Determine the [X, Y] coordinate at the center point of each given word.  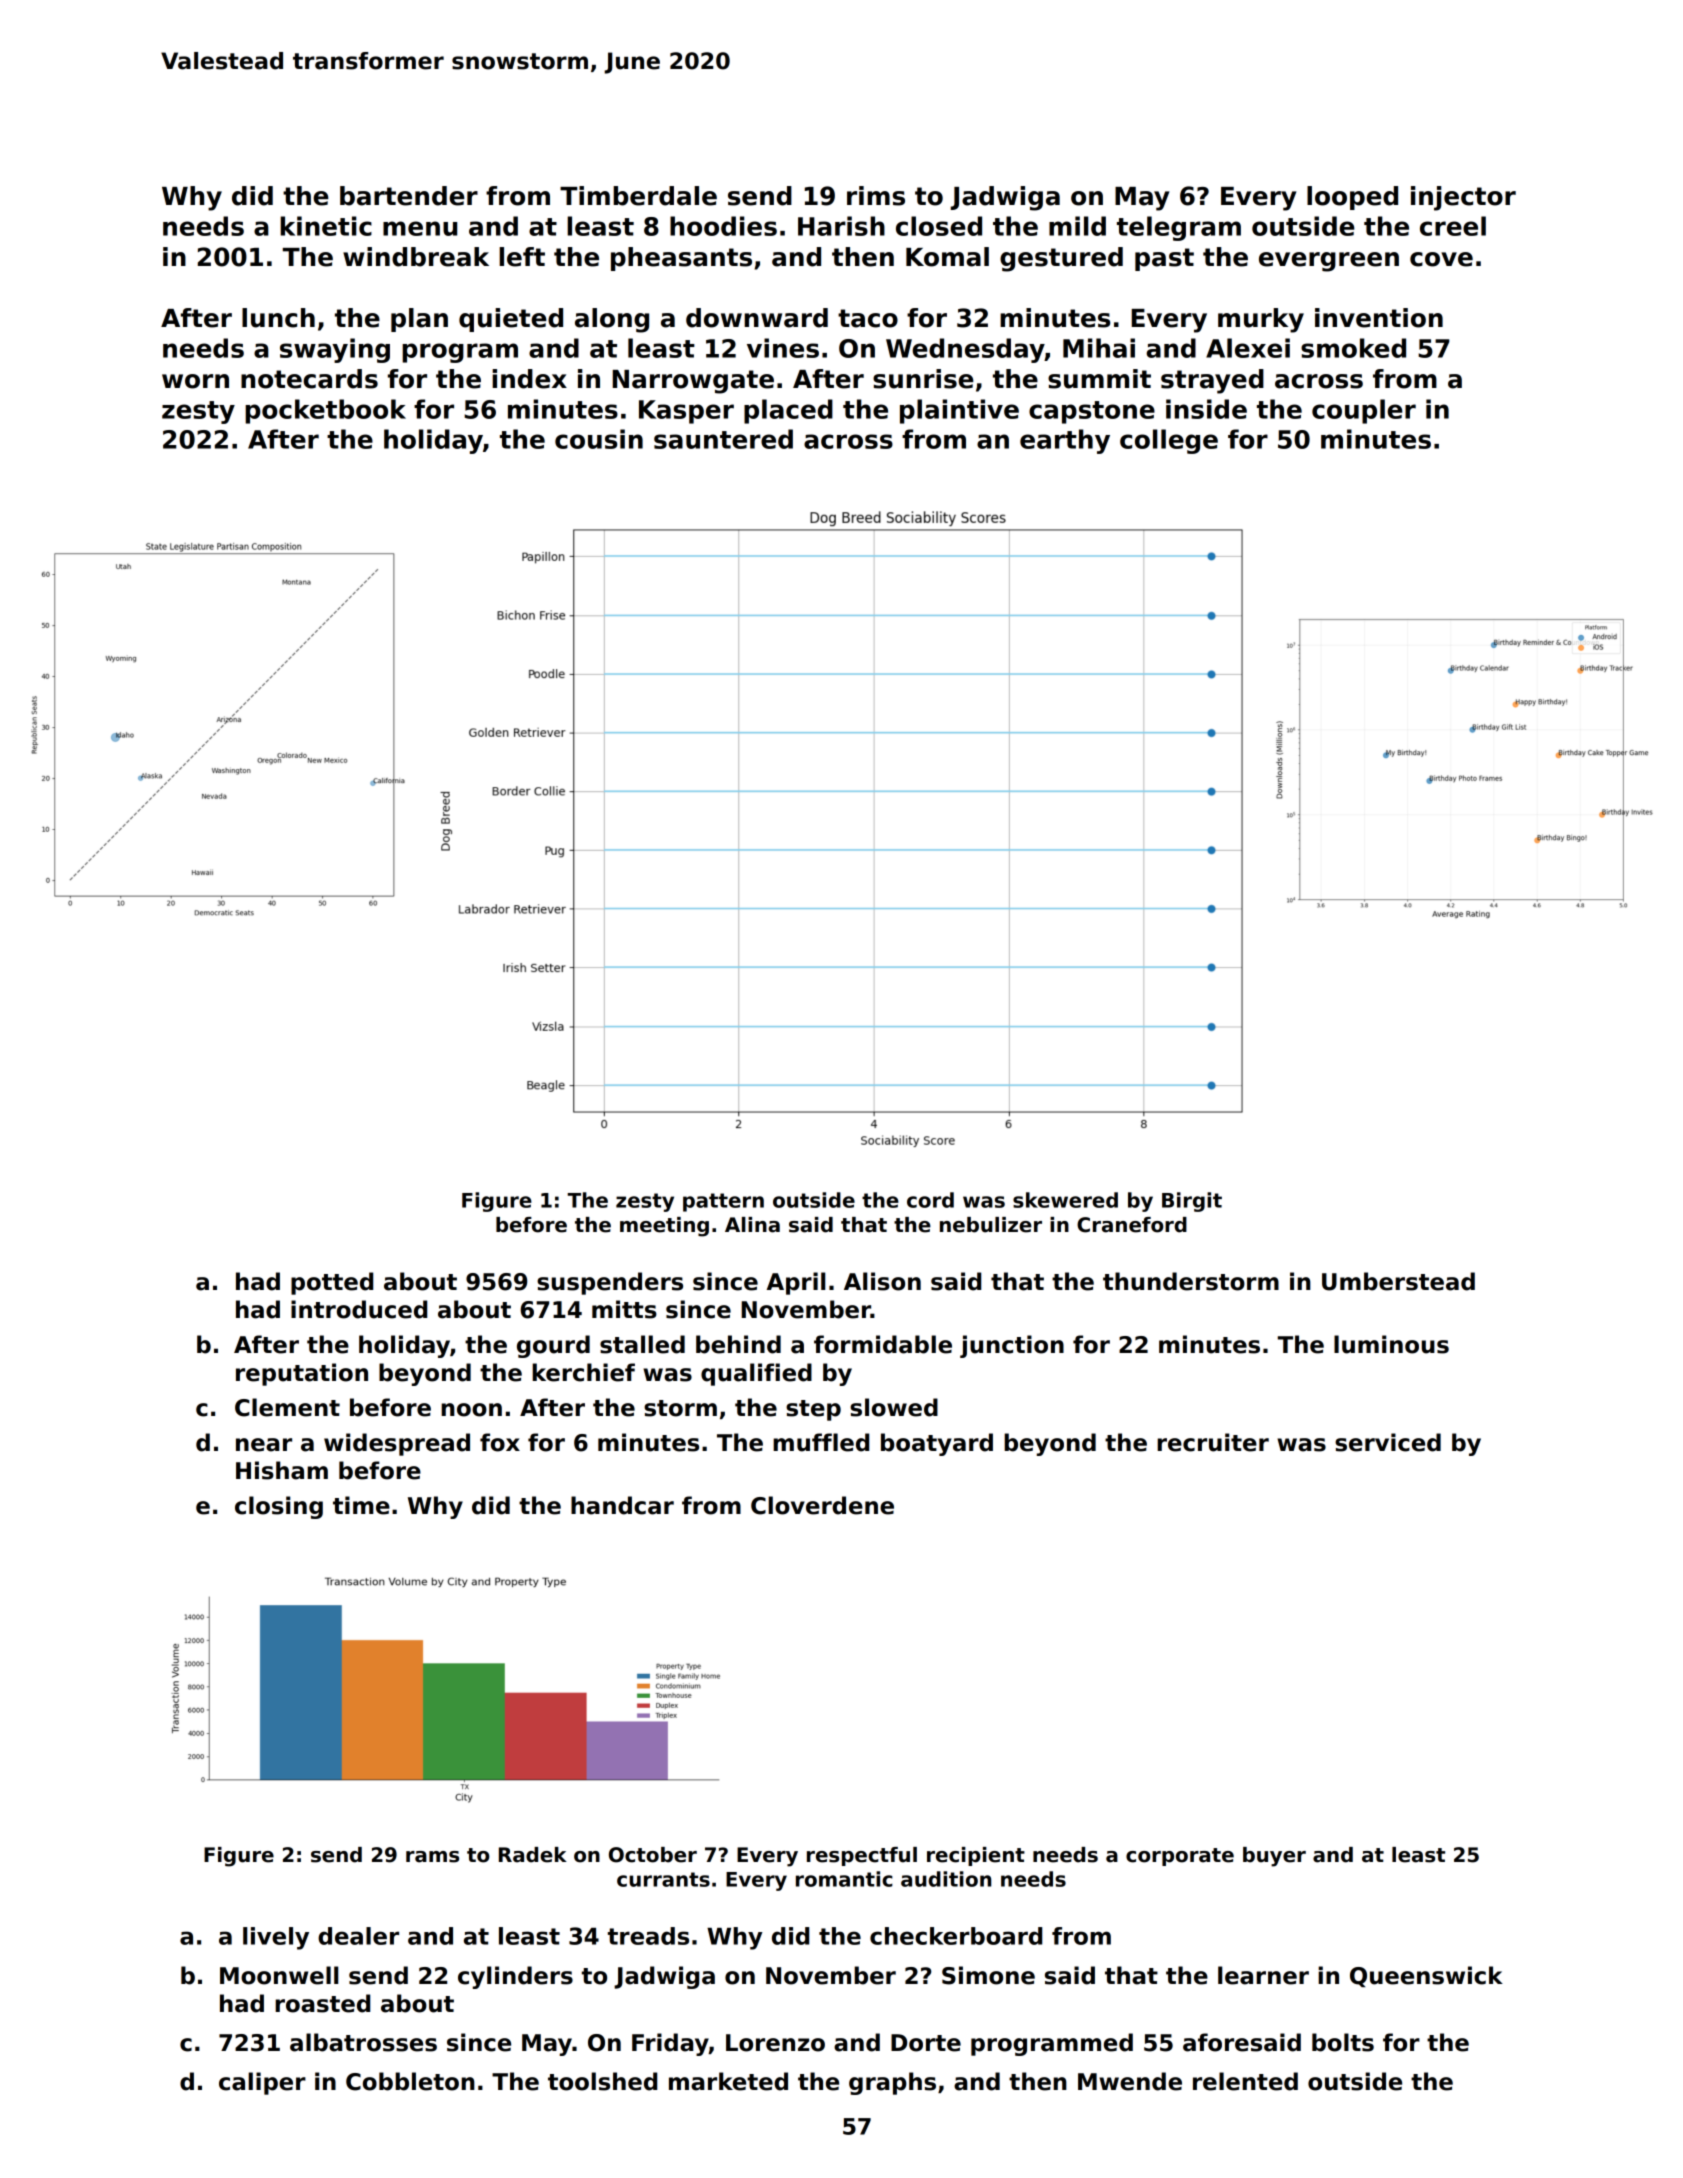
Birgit [1192, 1202]
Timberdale [638, 196]
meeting [664, 1227]
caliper [262, 2083]
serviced [1388, 1442]
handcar [622, 1505]
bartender [409, 196]
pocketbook [325, 411]
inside [1206, 409]
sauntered [723, 439]
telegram [1179, 228]
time [361, 1505]
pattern [723, 1202]
